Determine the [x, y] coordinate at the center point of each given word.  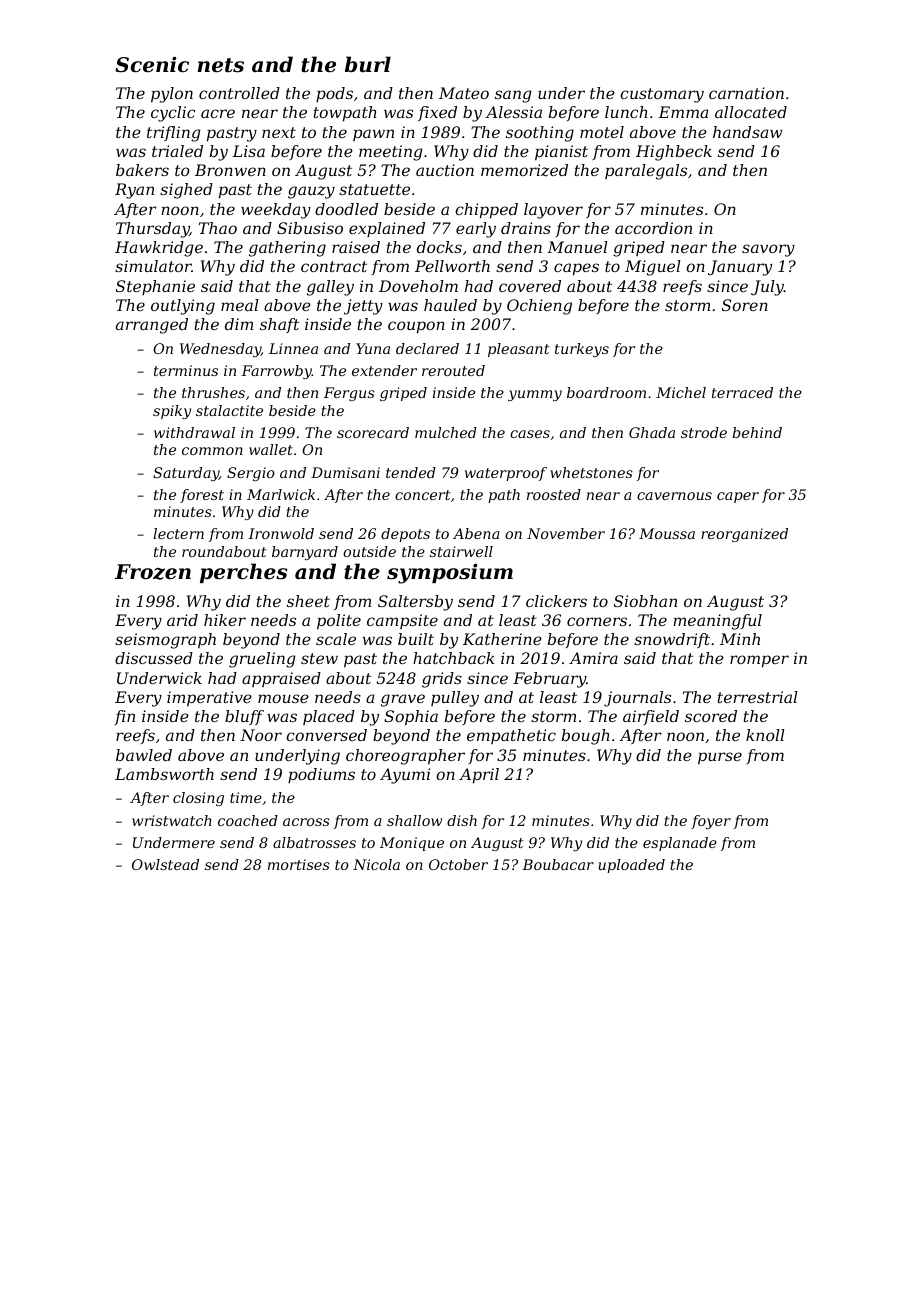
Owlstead [165, 864]
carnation [746, 93]
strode [704, 432]
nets [220, 65]
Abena [476, 533]
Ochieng [539, 307]
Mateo [464, 93]
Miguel [653, 268]
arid [182, 620]
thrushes [213, 392]
